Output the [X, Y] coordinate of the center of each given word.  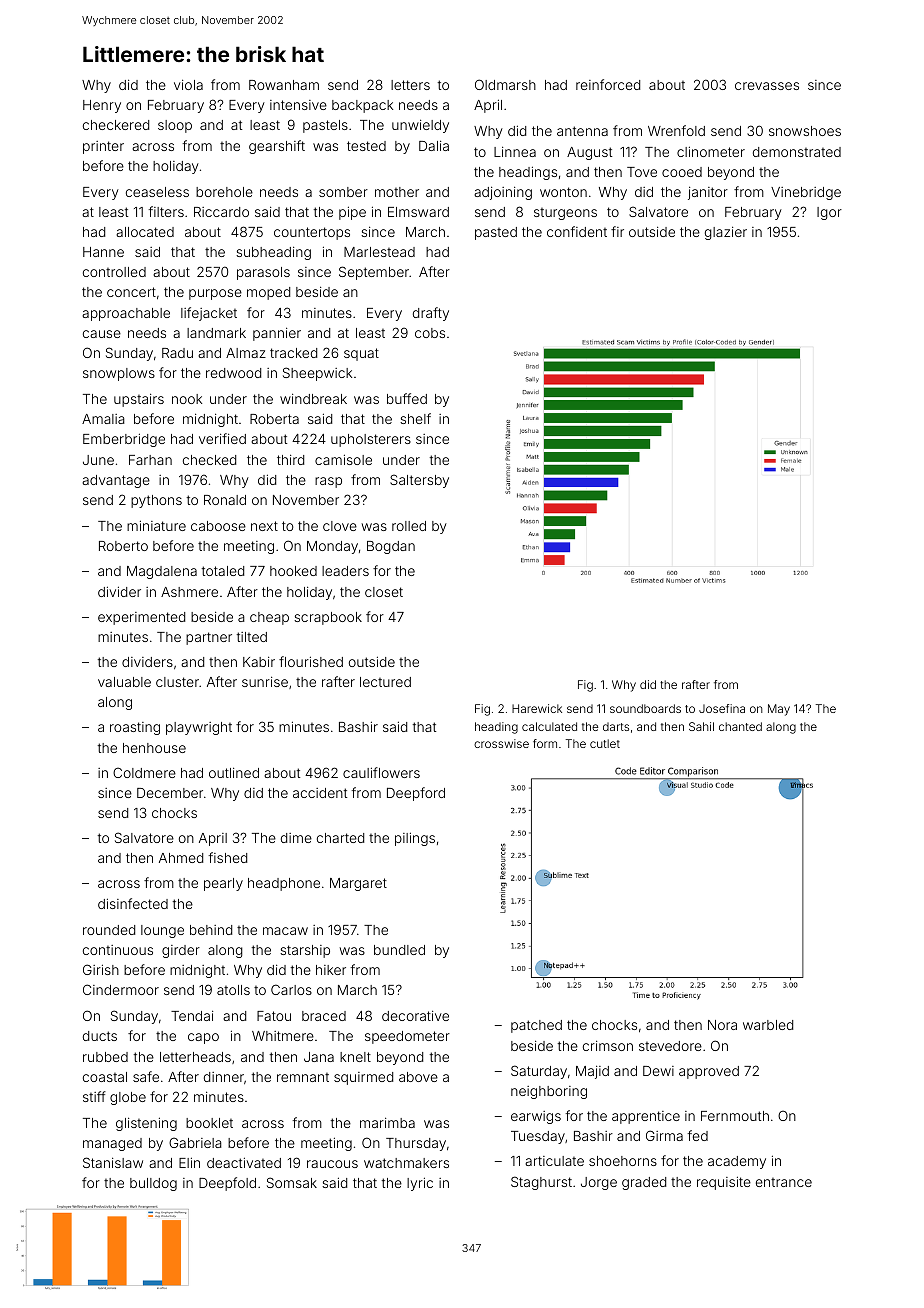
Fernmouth [735, 1116]
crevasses [767, 86]
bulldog [153, 1184]
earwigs [536, 1117]
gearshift [277, 147]
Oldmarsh [505, 84]
